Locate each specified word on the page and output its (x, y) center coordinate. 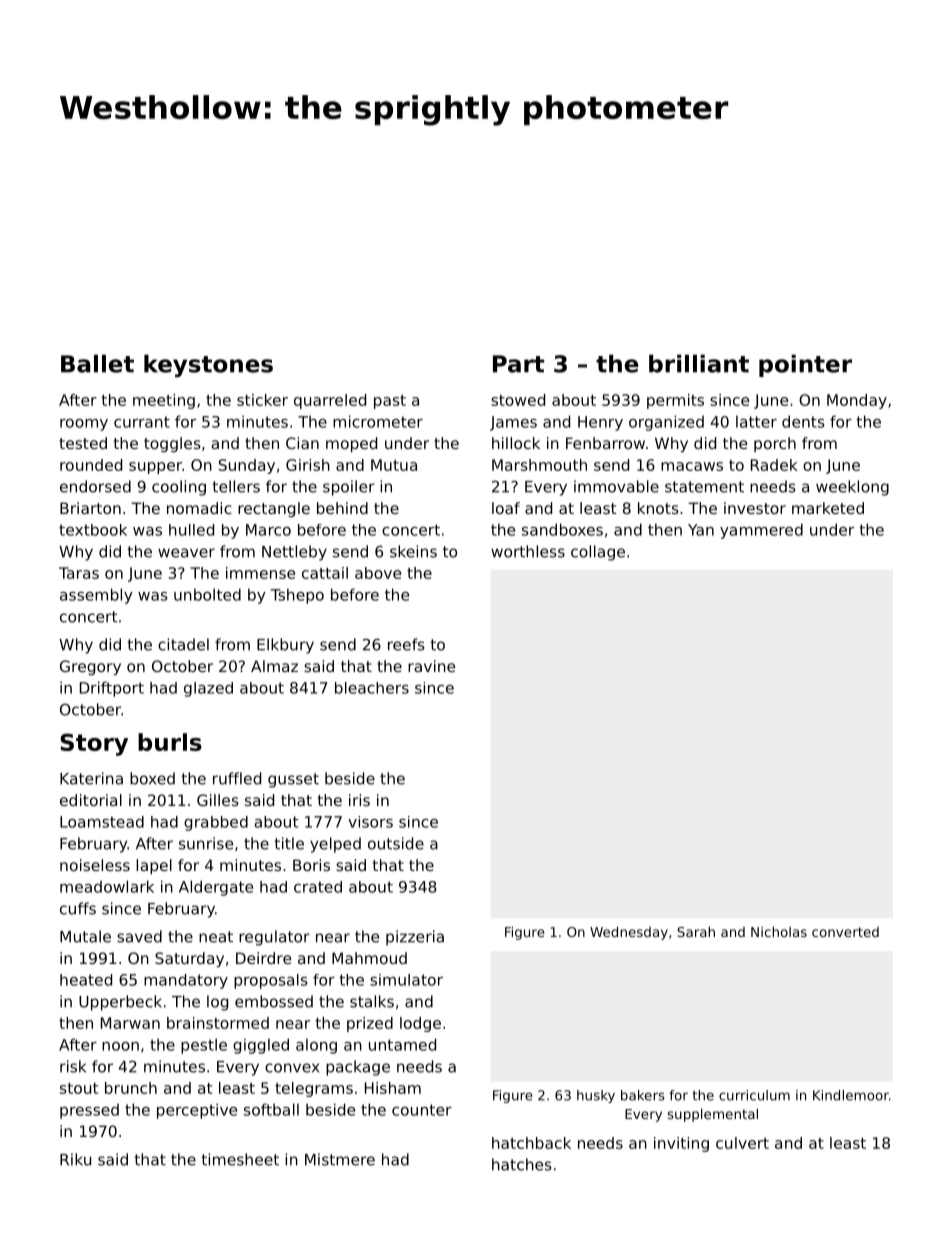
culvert (742, 1143)
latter (756, 421)
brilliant (699, 363)
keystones (208, 365)
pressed (89, 1111)
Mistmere (340, 1159)
